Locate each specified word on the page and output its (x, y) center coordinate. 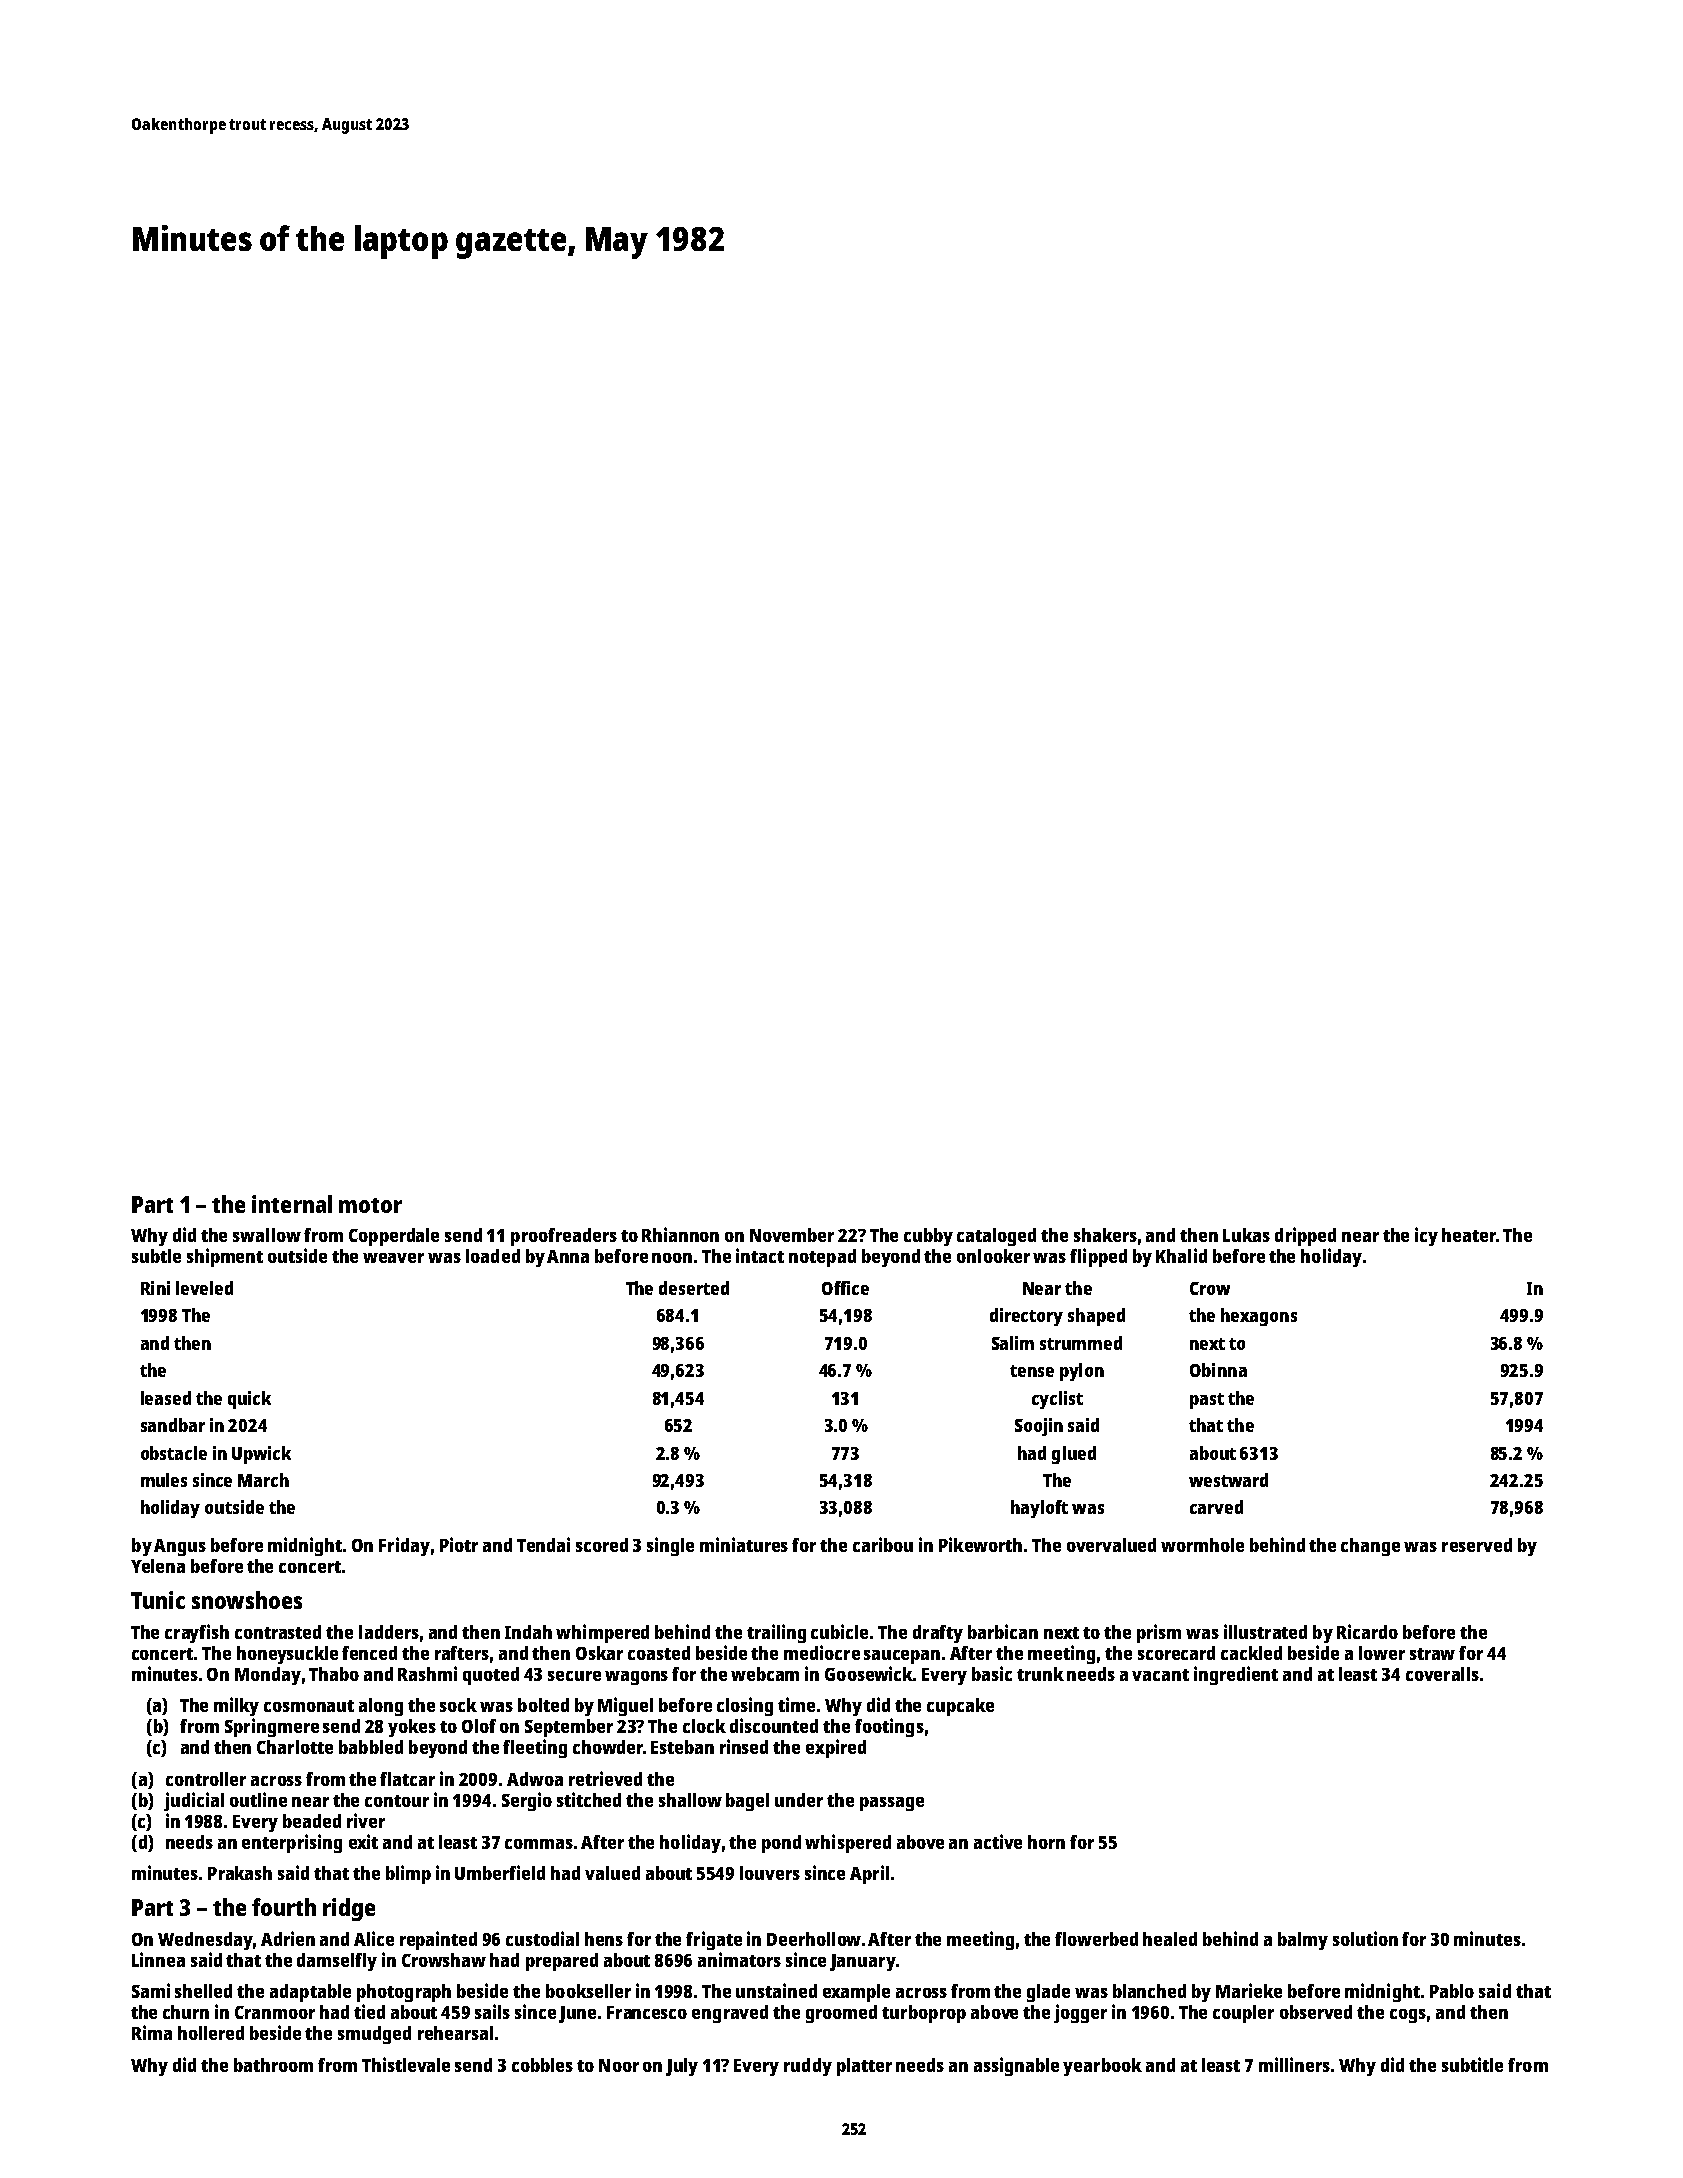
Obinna (1218, 1370)
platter (864, 2067)
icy (1426, 1236)
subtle (156, 1256)
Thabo (334, 1674)
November (792, 1235)
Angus (180, 1547)
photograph (404, 1993)
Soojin (1039, 1427)
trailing (776, 1633)
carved (1216, 1507)
